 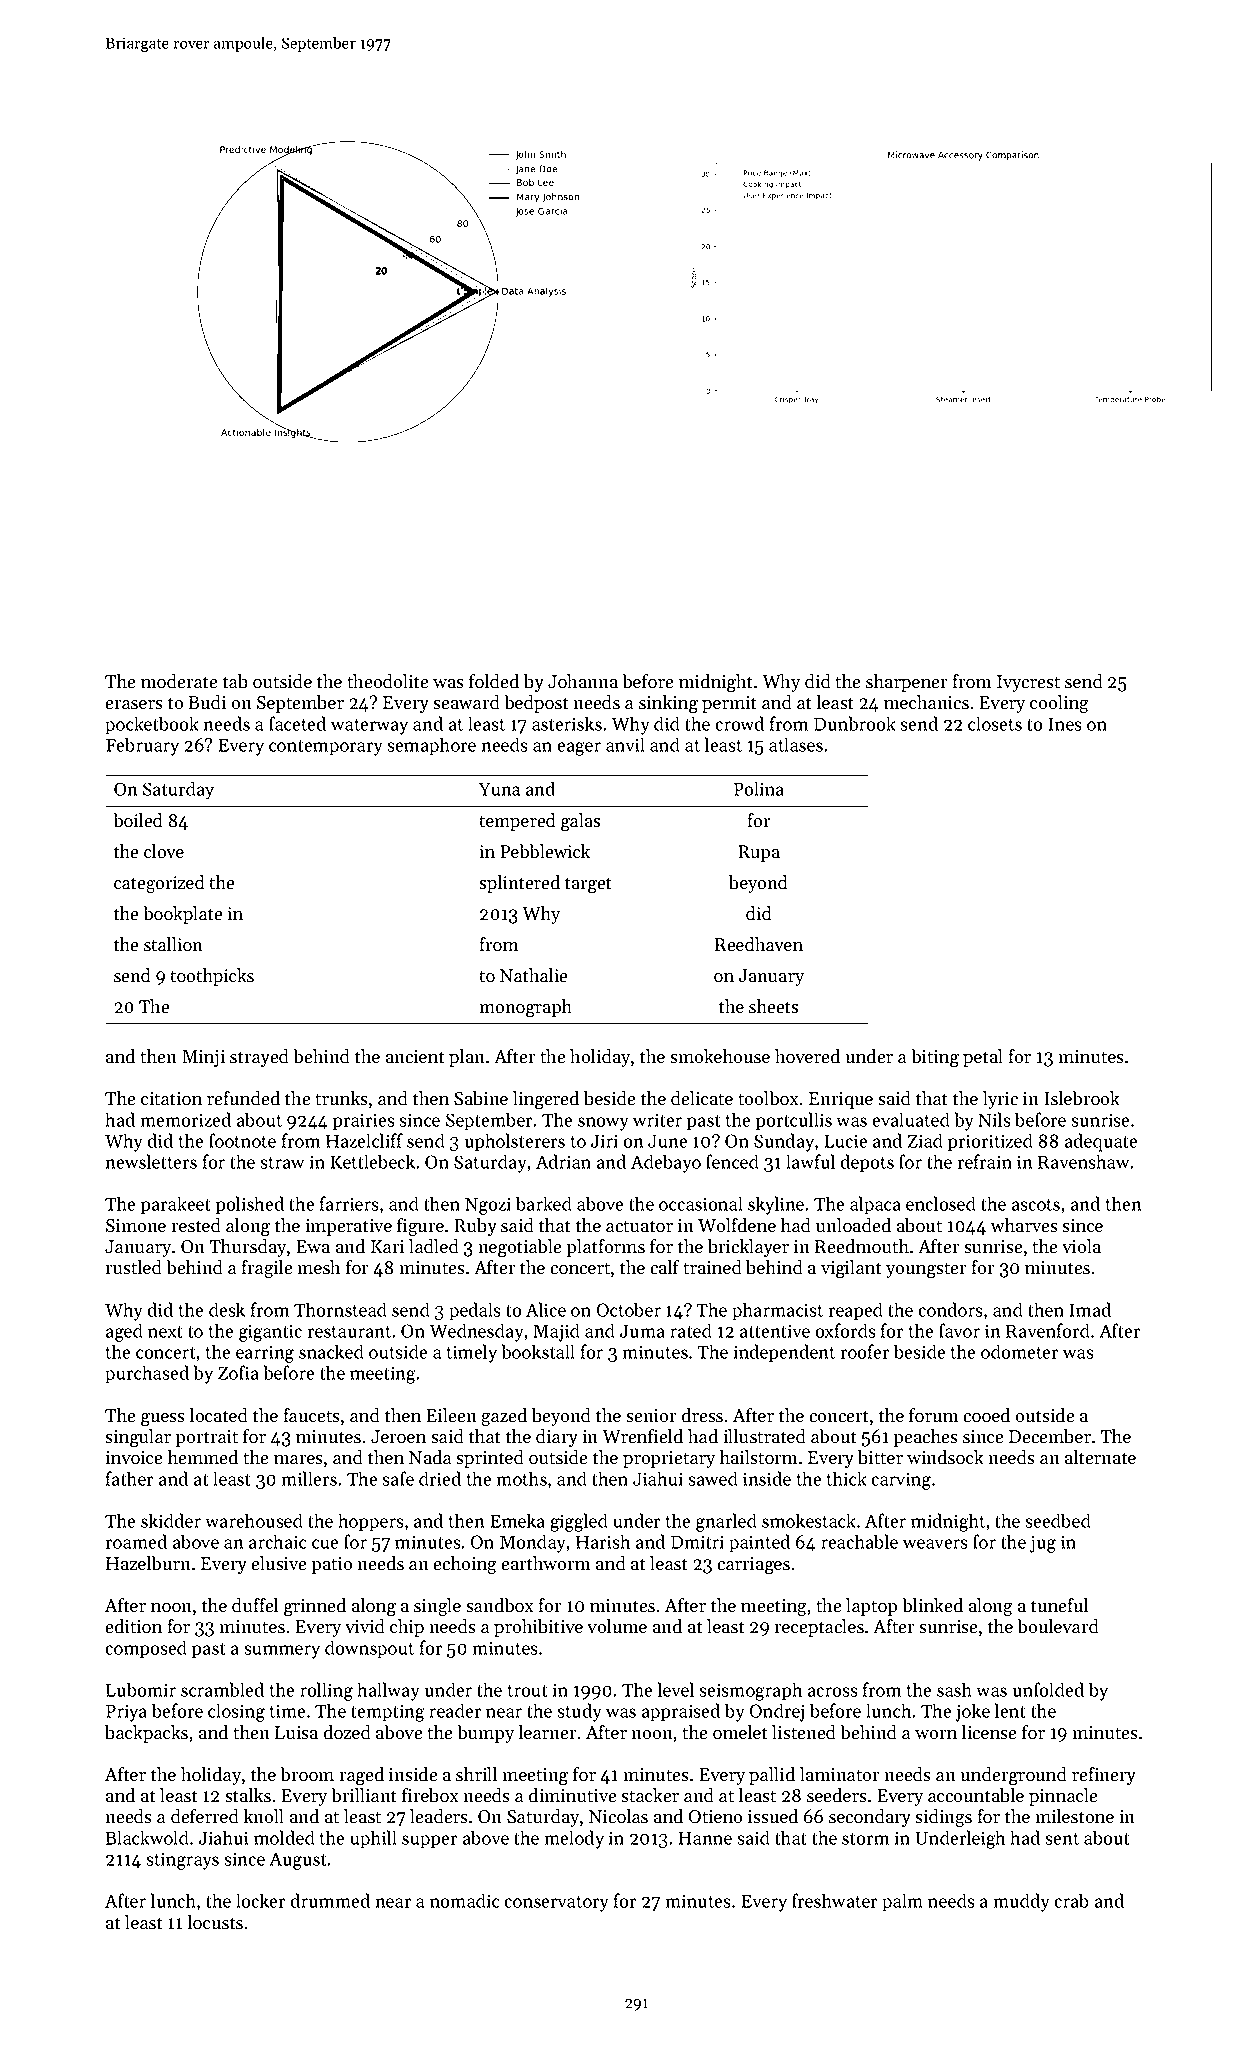 What do you see at coordinates (164, 851) in the screenshot?
I see `clove` at bounding box center [164, 851].
